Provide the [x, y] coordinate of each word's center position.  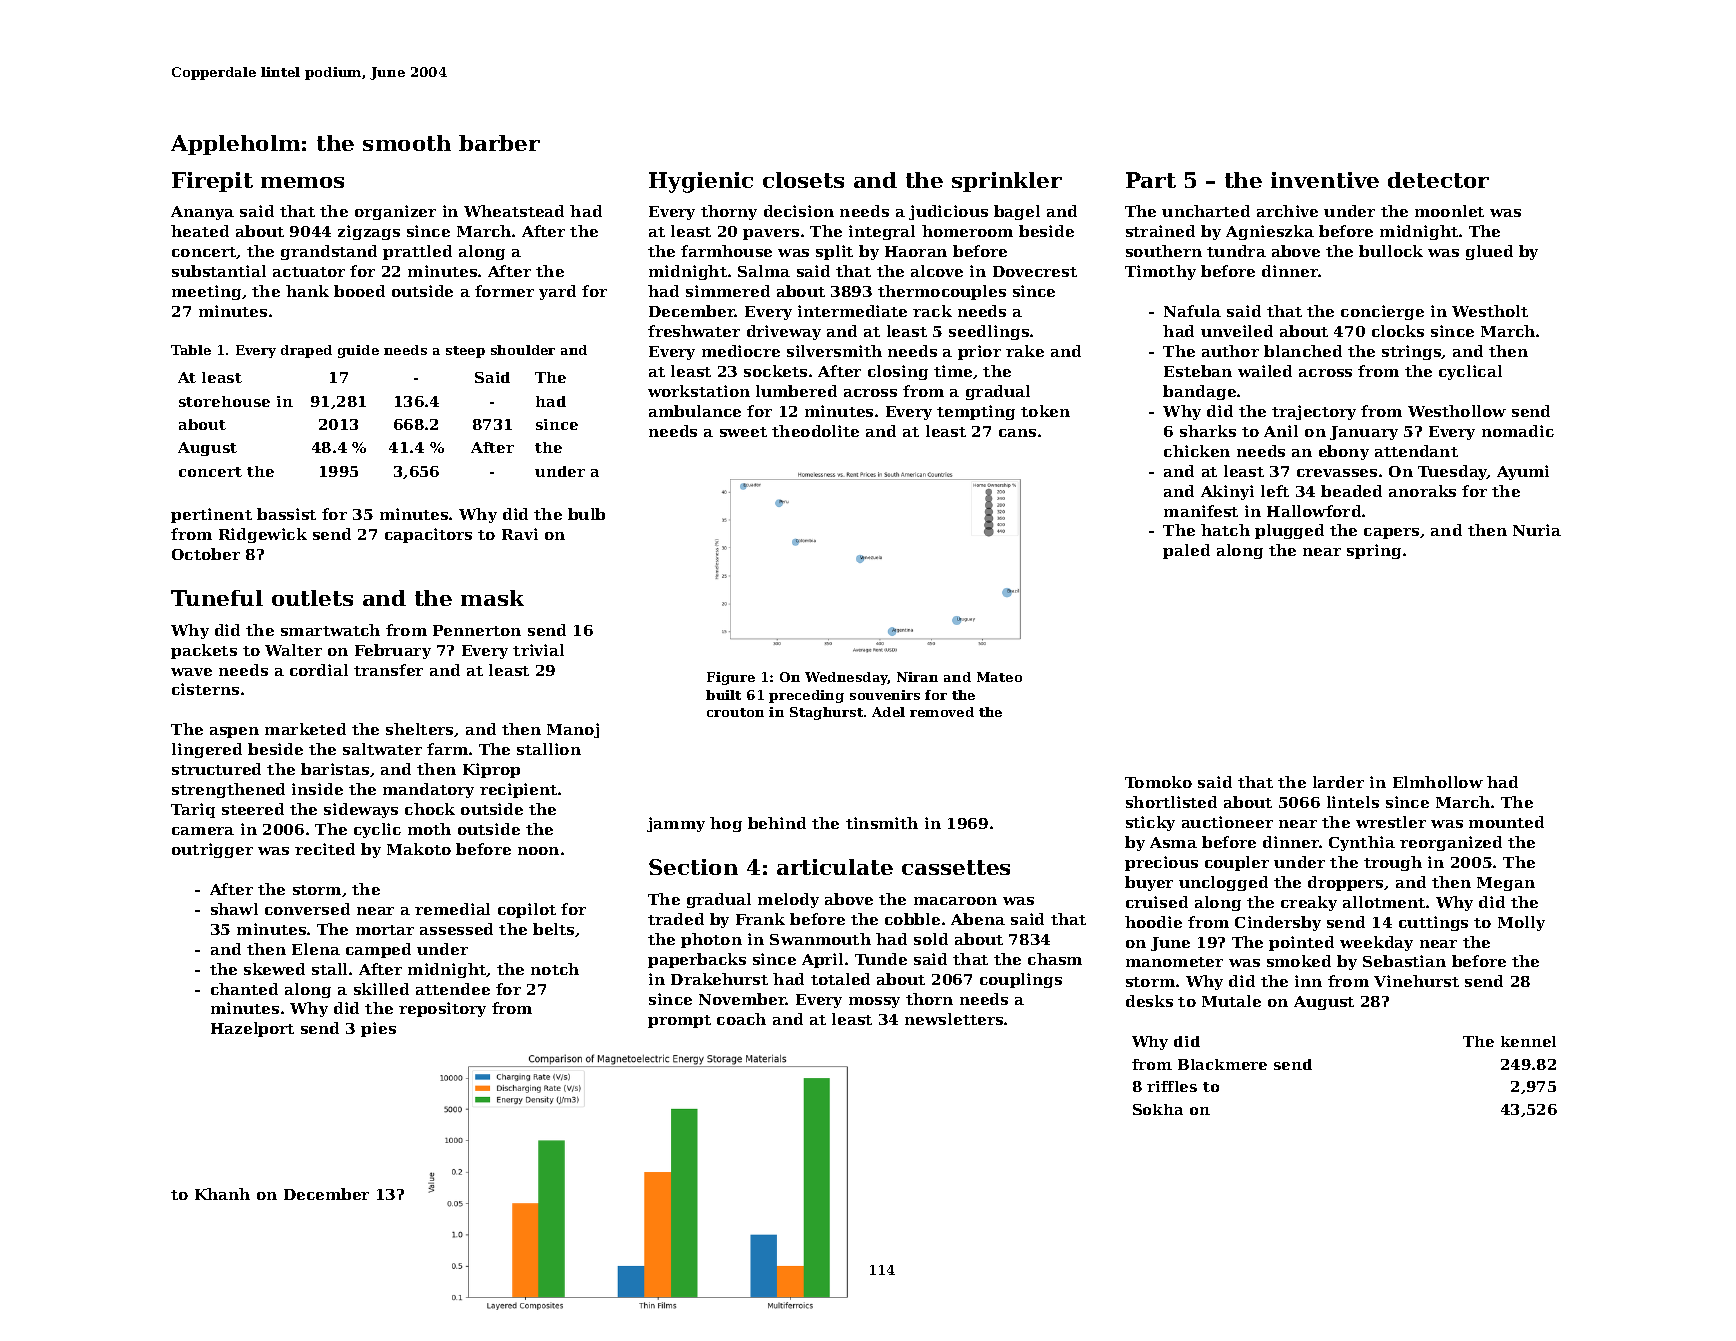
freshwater [694, 331]
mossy [874, 1002]
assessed [456, 929]
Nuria [1537, 530]
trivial [538, 650]
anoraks [1422, 491]
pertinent [211, 515]
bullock [1391, 251]
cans [1017, 433]
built [723, 695]
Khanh [222, 1194]
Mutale [1231, 1001]
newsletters [954, 1019]
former [504, 291]
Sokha [1158, 1109]
